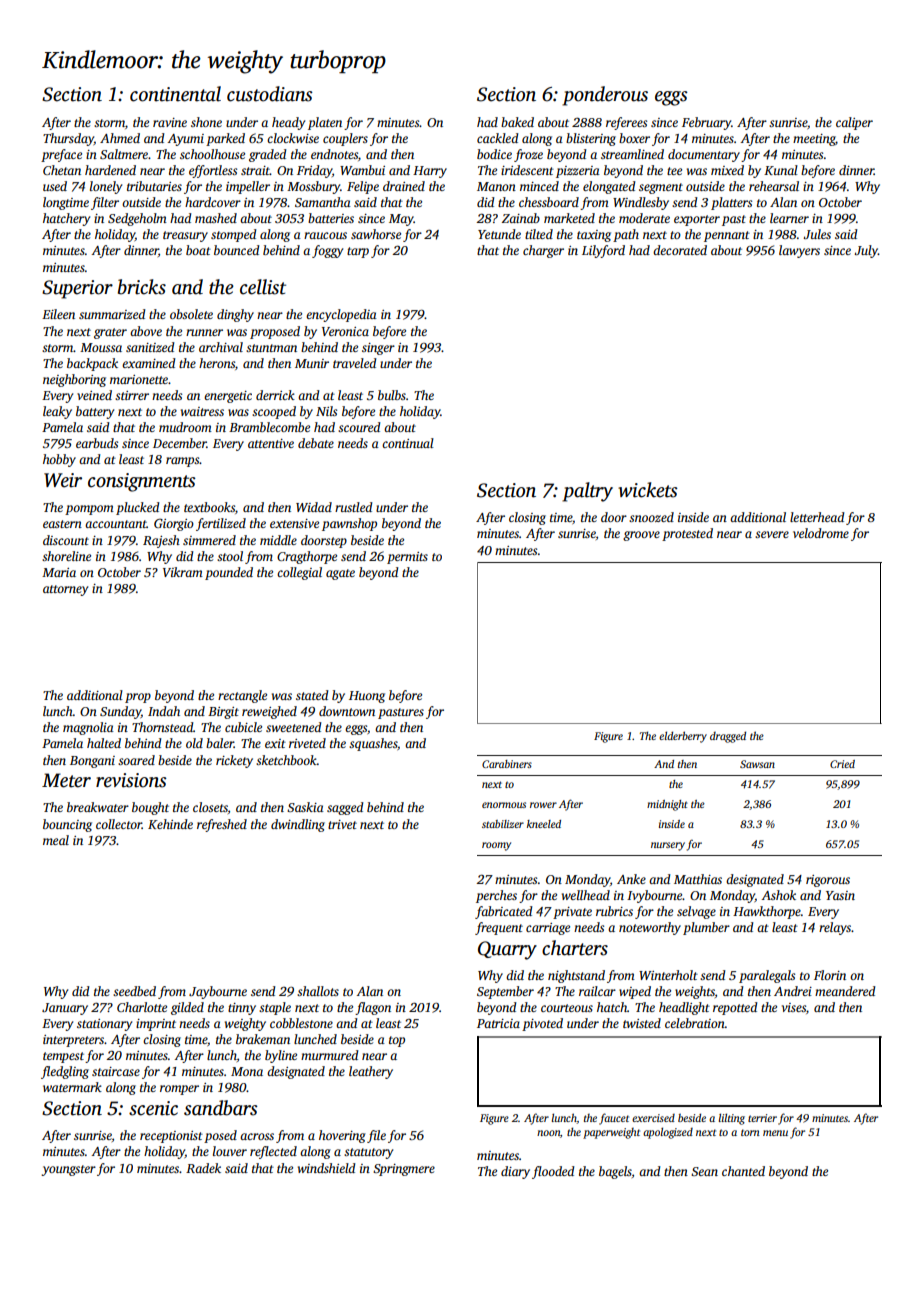 This page has height=1308, width=924. What do you see at coordinates (817, 517) in the page?
I see `letterhead` at bounding box center [817, 517].
